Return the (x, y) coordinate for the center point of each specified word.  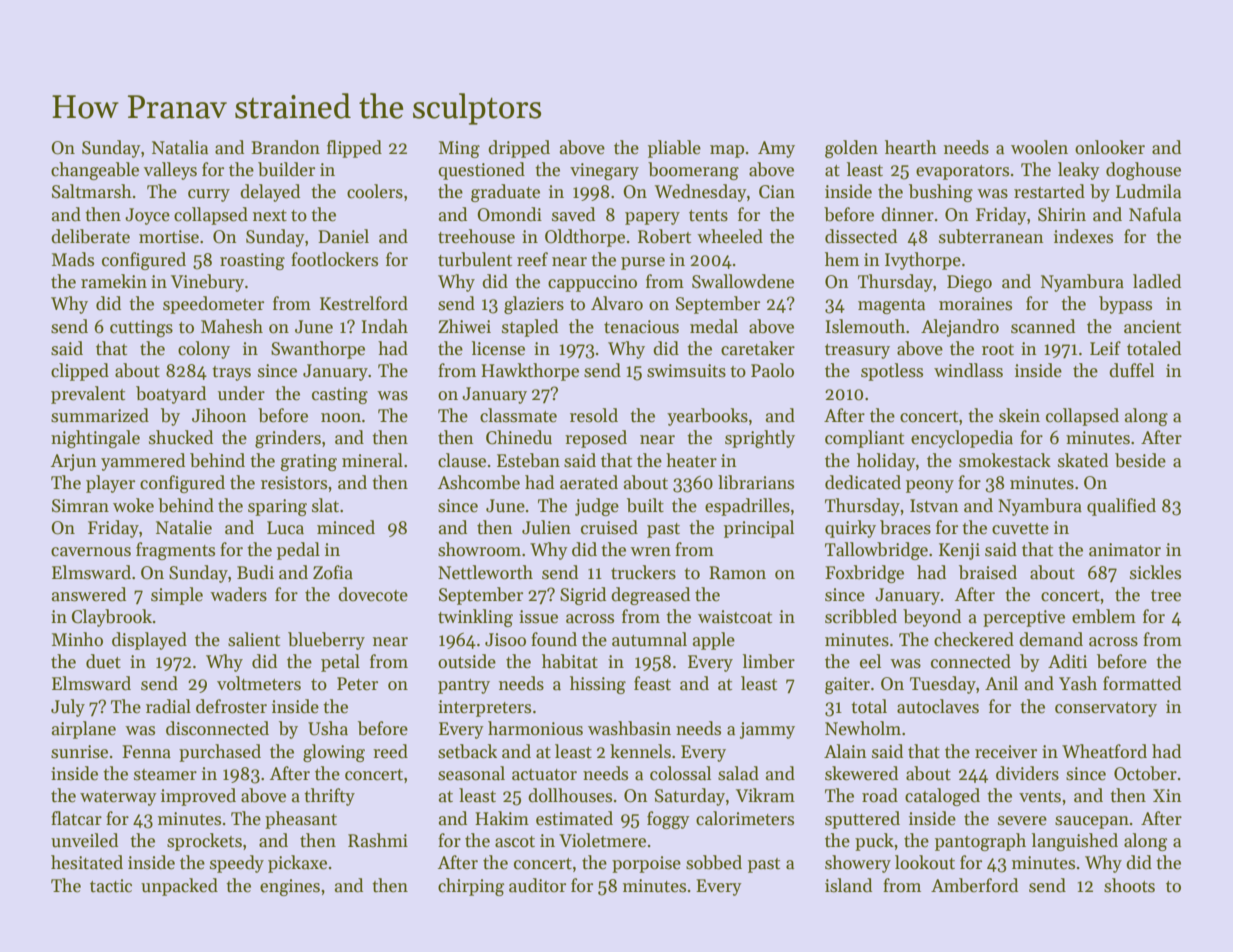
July (68, 708)
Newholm (863, 728)
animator (1125, 550)
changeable (95, 171)
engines (290, 887)
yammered (143, 462)
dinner (907, 214)
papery (652, 218)
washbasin (629, 728)
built (645, 505)
